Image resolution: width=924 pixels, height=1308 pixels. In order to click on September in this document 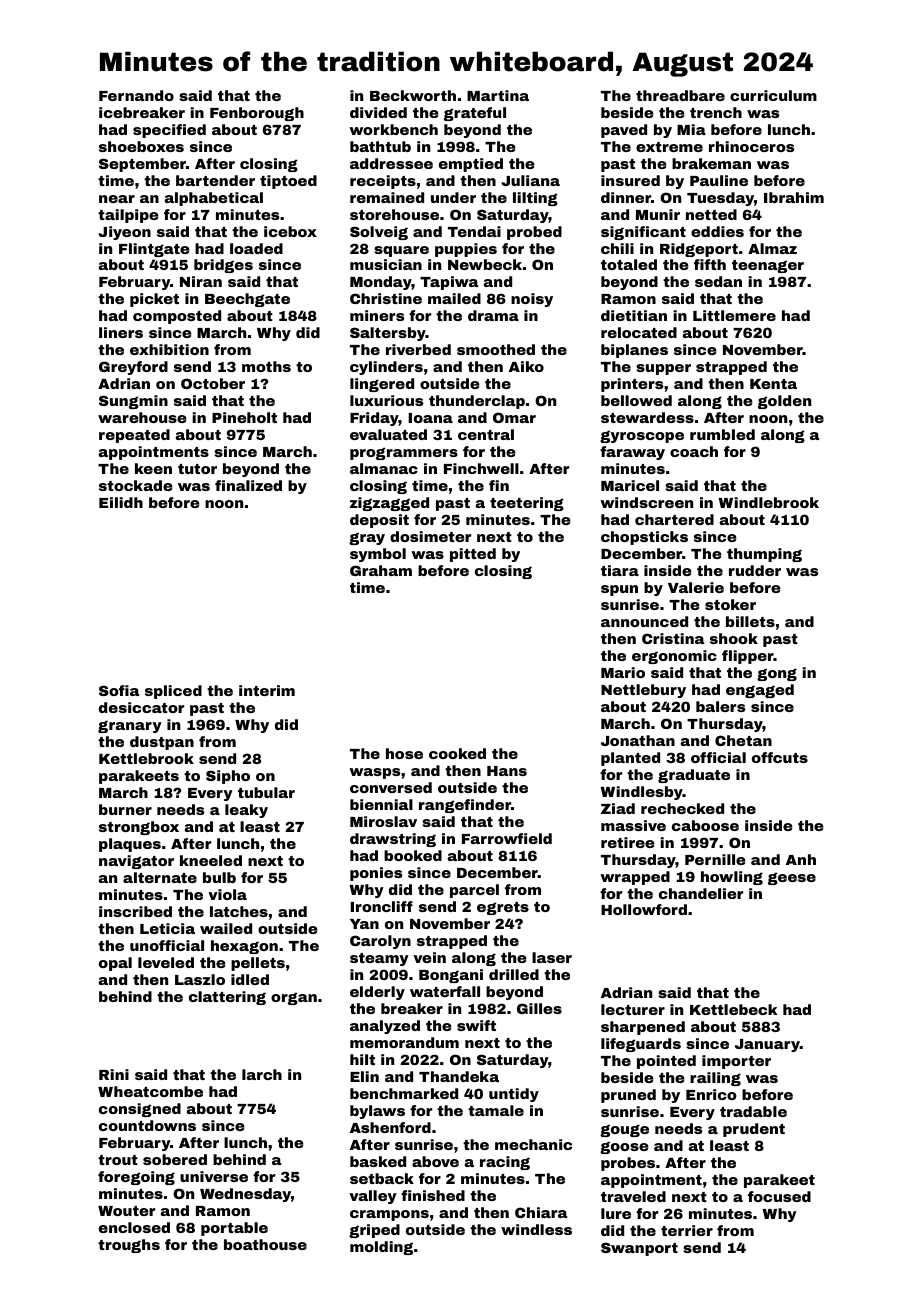, I will do `click(142, 165)`.
